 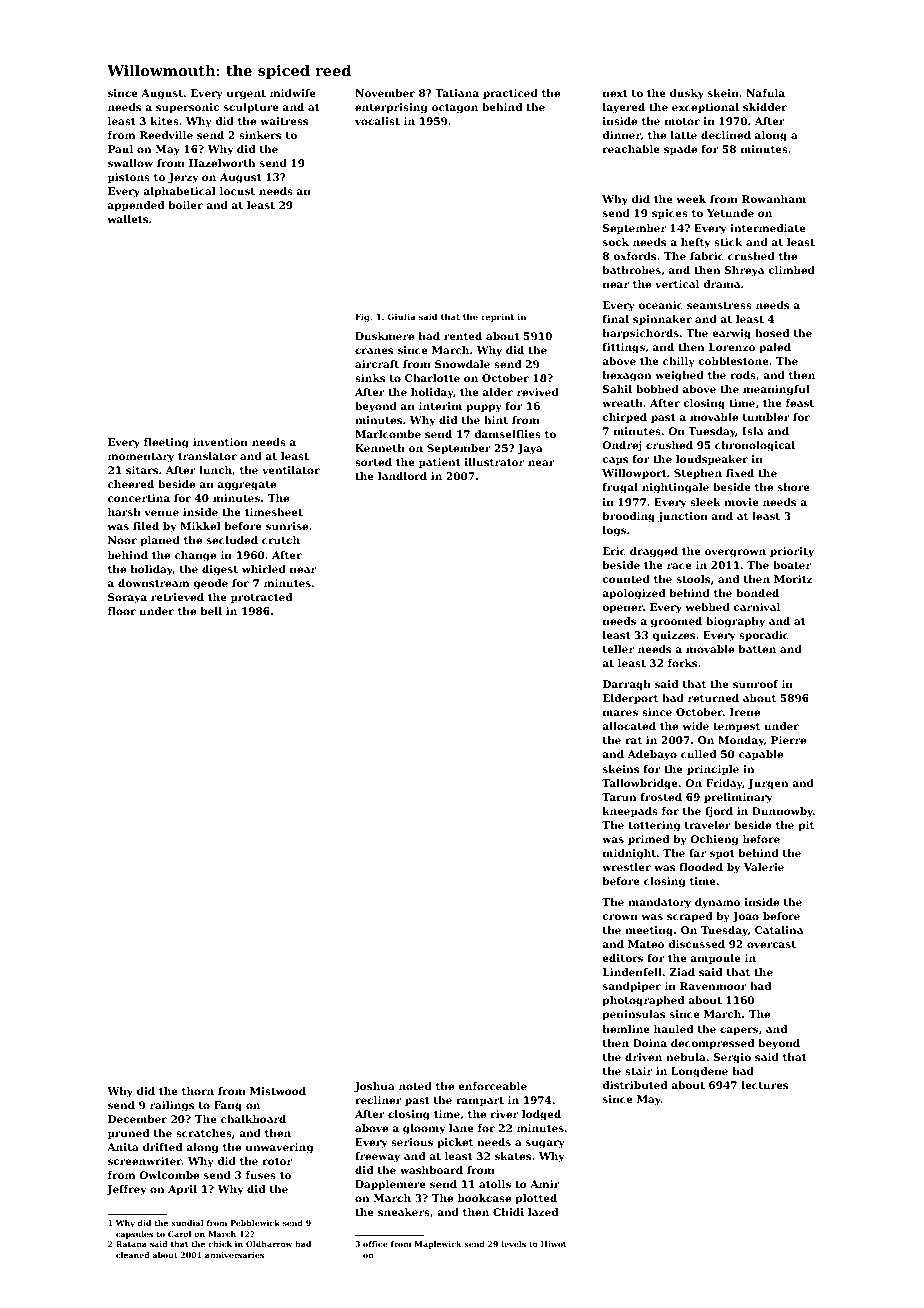 What do you see at coordinates (261, 1175) in the document?
I see `fuses` at bounding box center [261, 1175].
